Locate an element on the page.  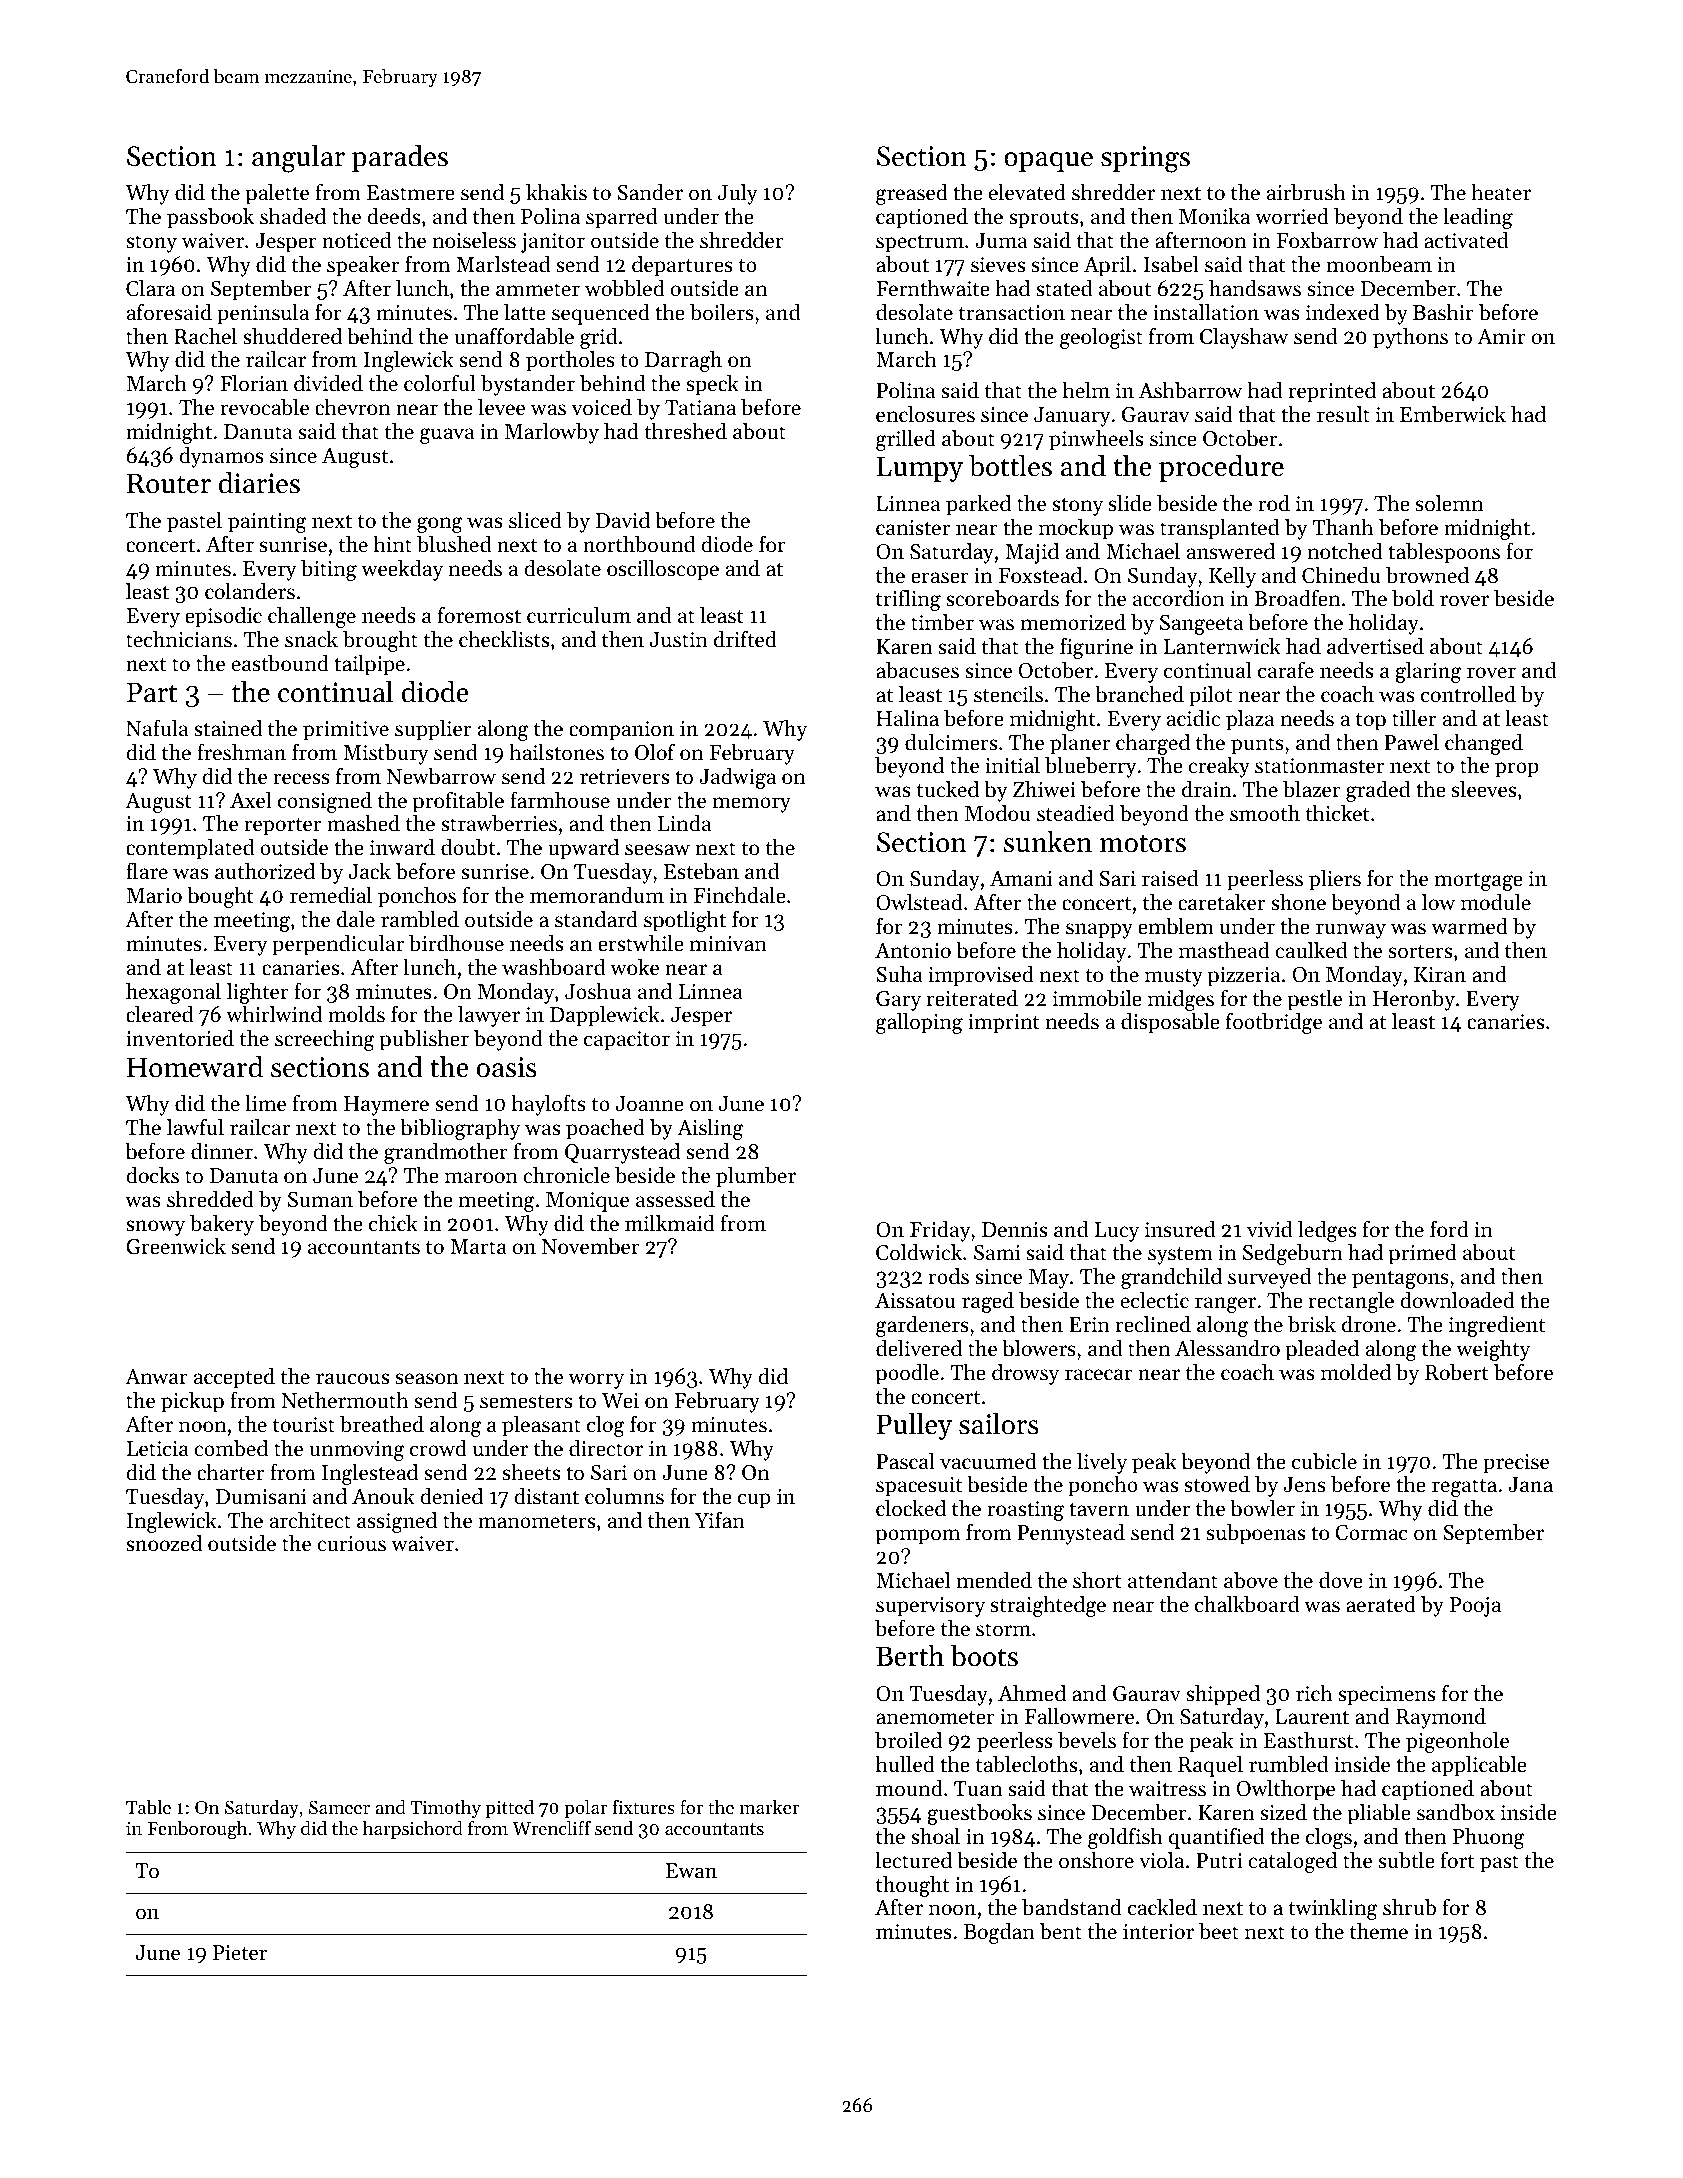
Bogdan is located at coordinates (999, 1933).
